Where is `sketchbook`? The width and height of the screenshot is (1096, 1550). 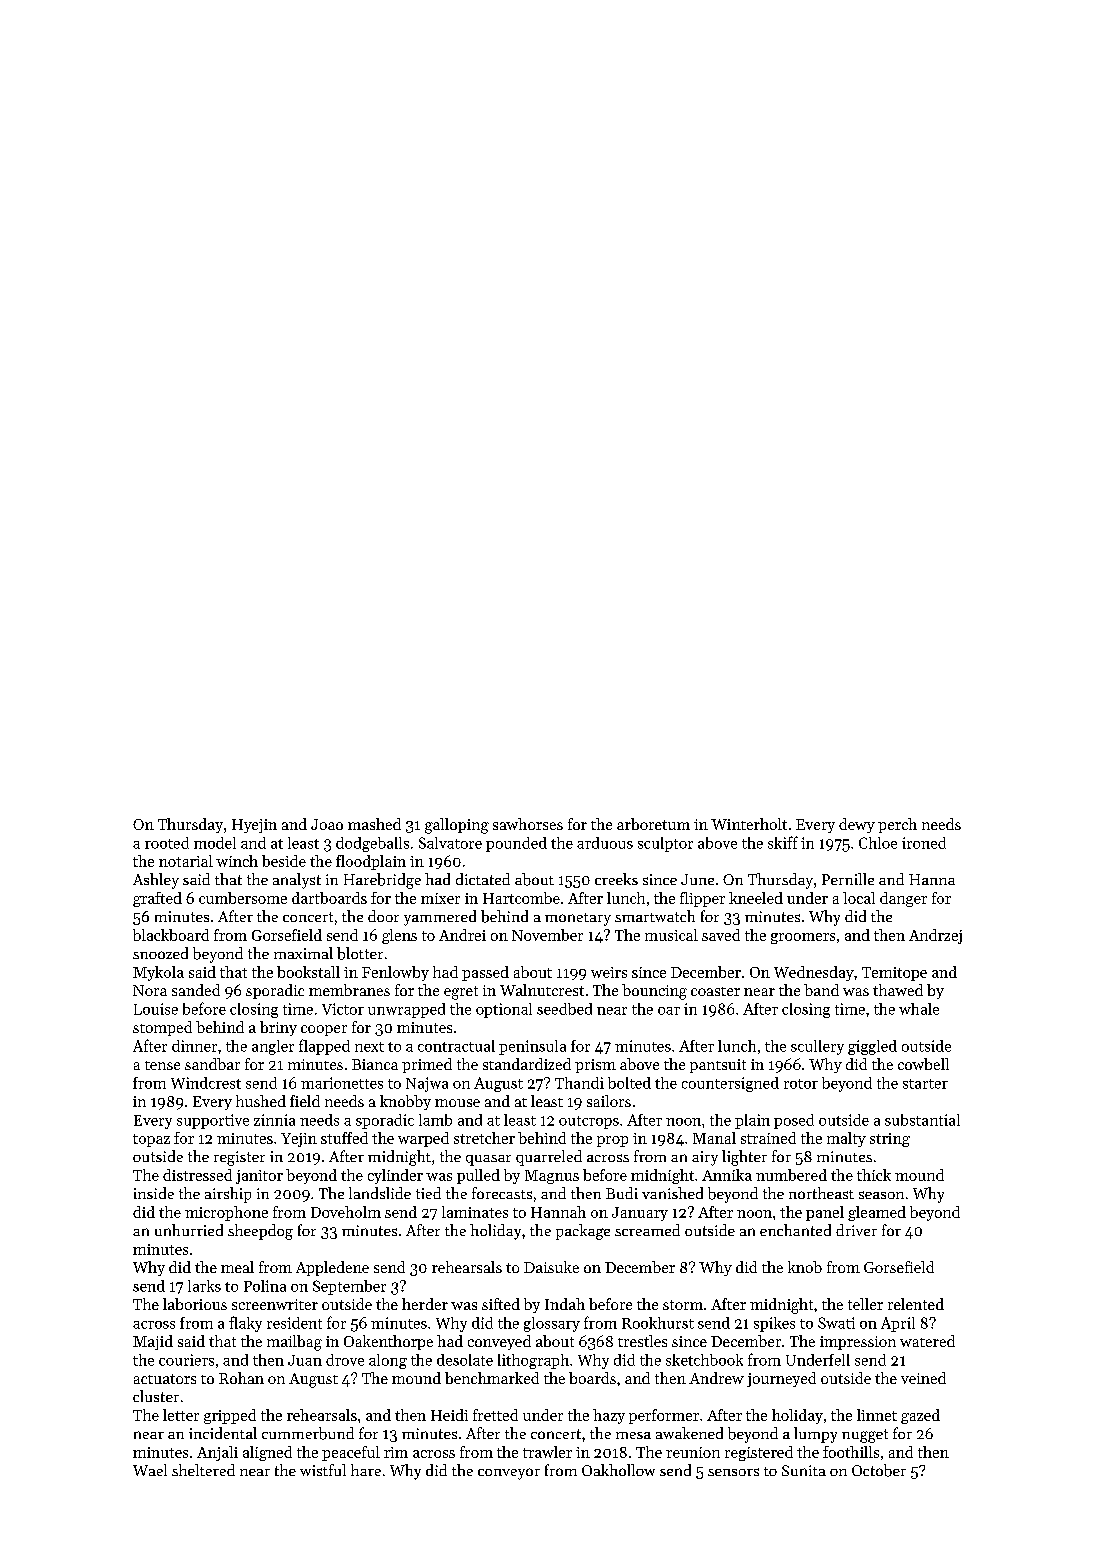
sketchbook is located at coordinates (704, 1360).
